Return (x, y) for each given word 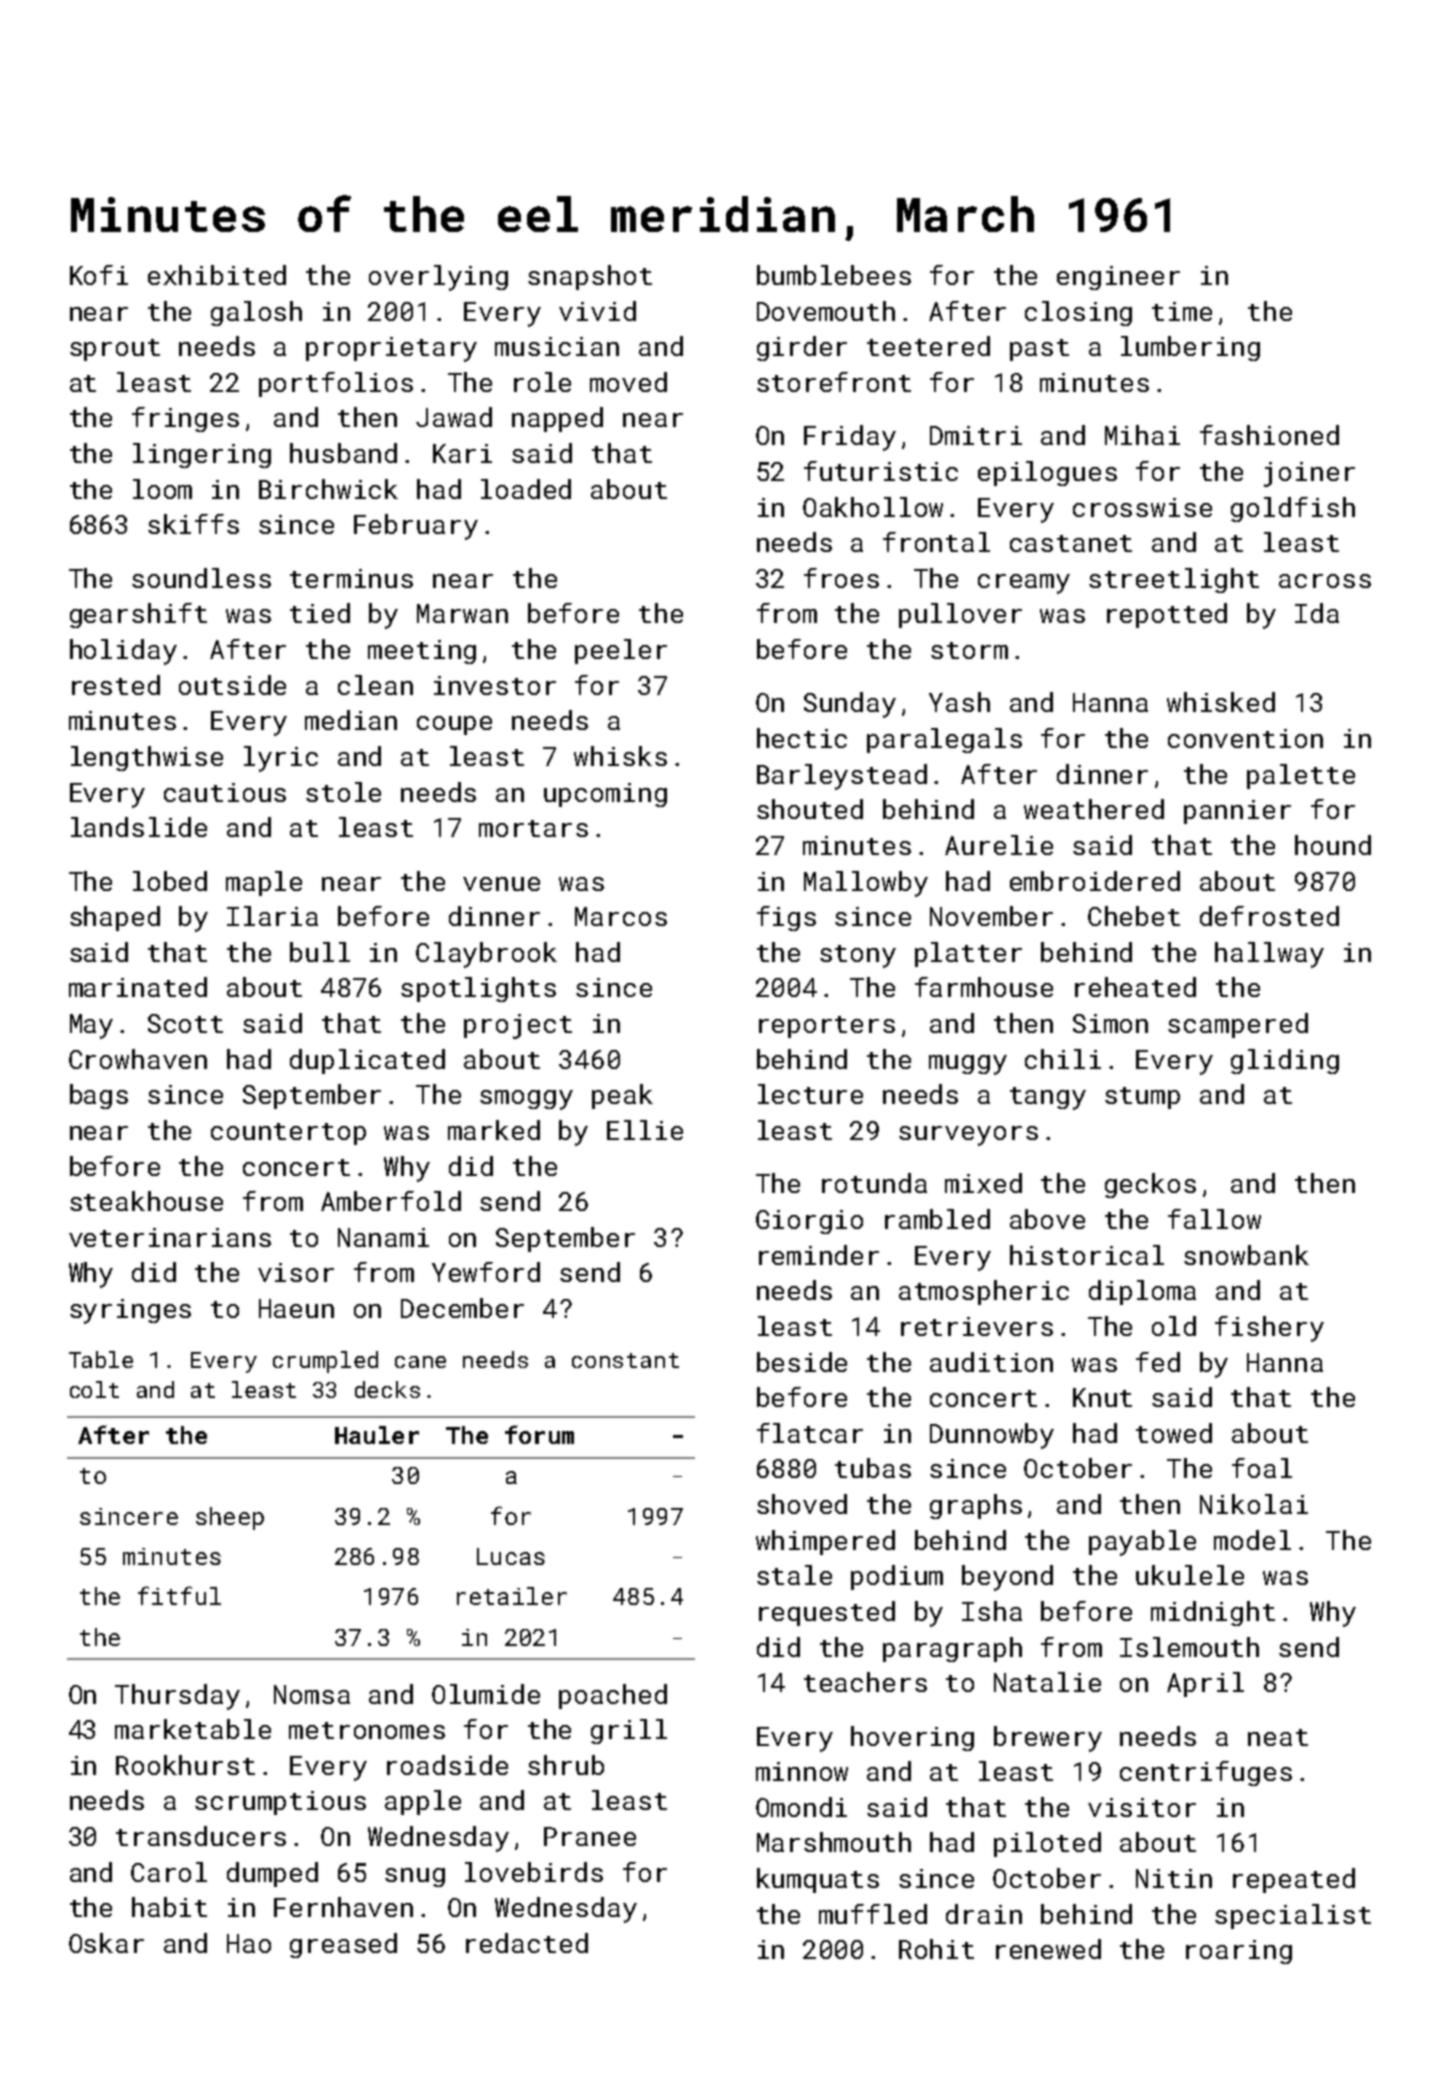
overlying (438, 278)
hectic (802, 738)
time (1182, 311)
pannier (1237, 812)
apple (423, 1802)
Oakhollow (873, 507)
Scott (185, 1023)
